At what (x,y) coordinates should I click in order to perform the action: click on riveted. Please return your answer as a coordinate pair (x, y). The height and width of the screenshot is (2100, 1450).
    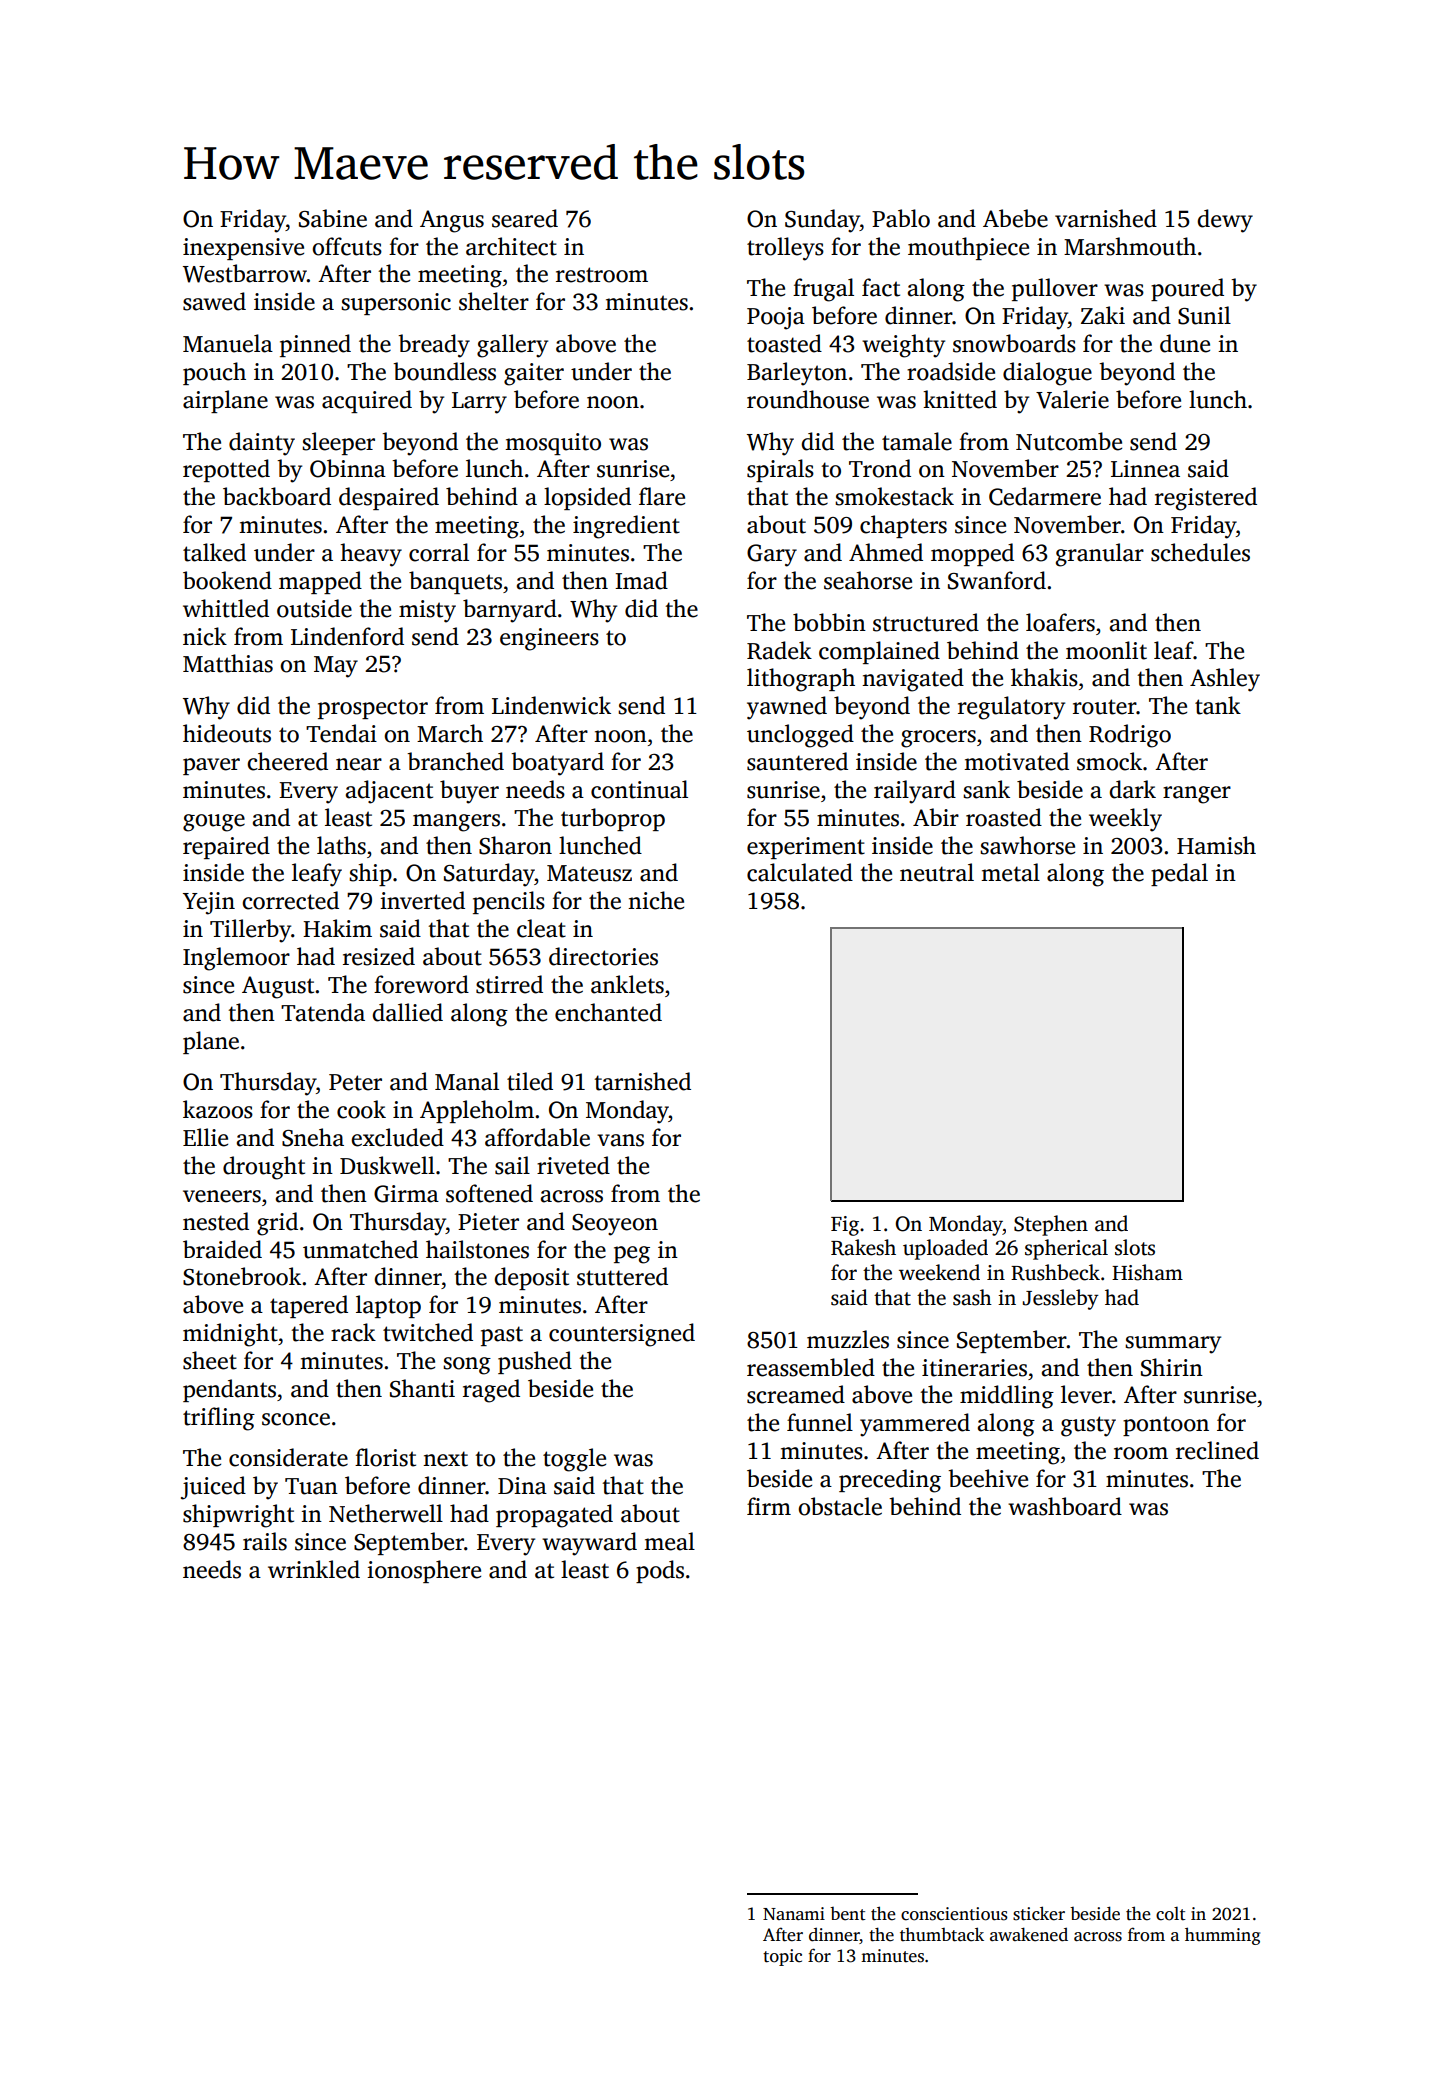
    Looking at the image, I should click on (573, 1165).
